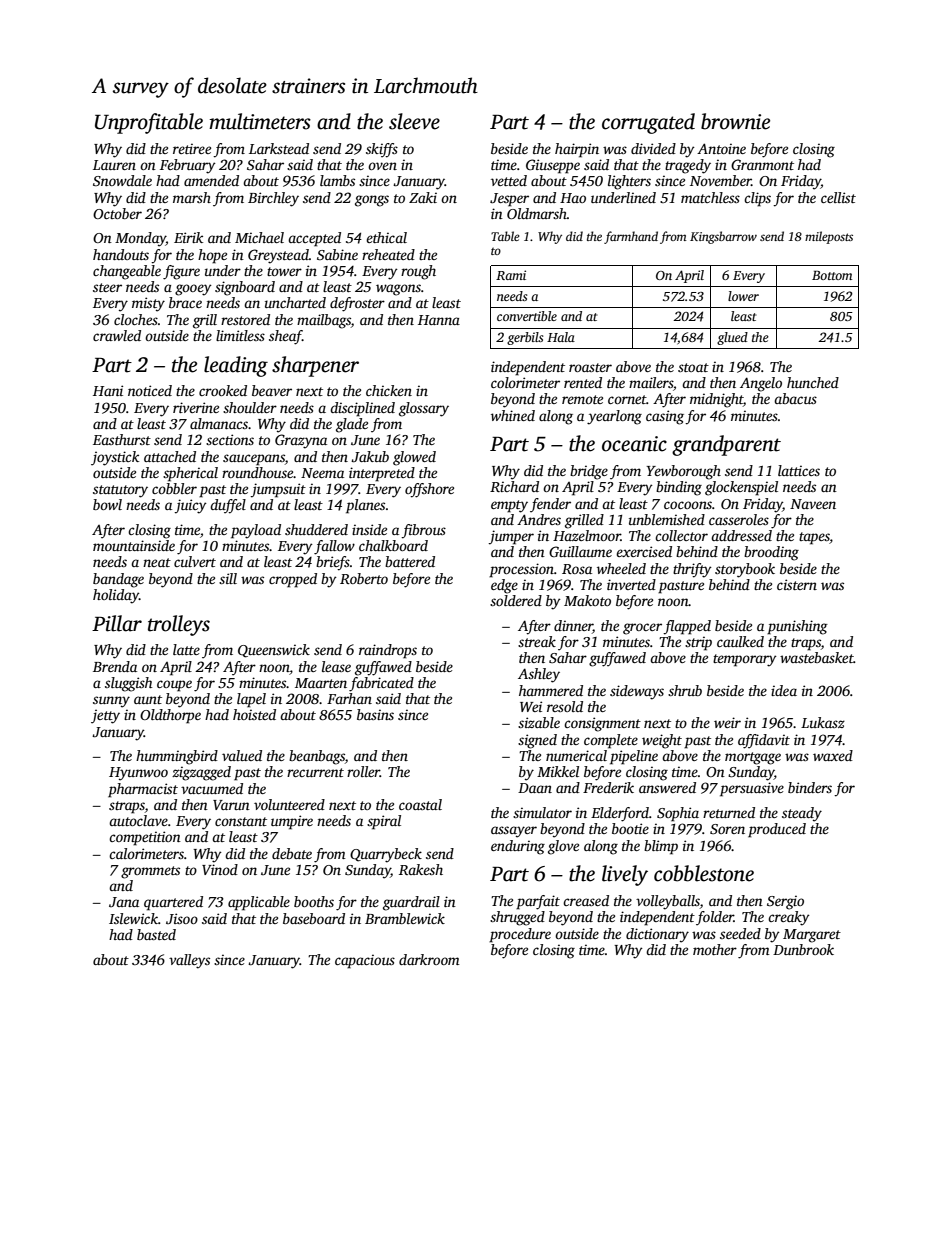 The width and height of the screenshot is (952, 1233). I want to click on constant, so click(241, 821).
